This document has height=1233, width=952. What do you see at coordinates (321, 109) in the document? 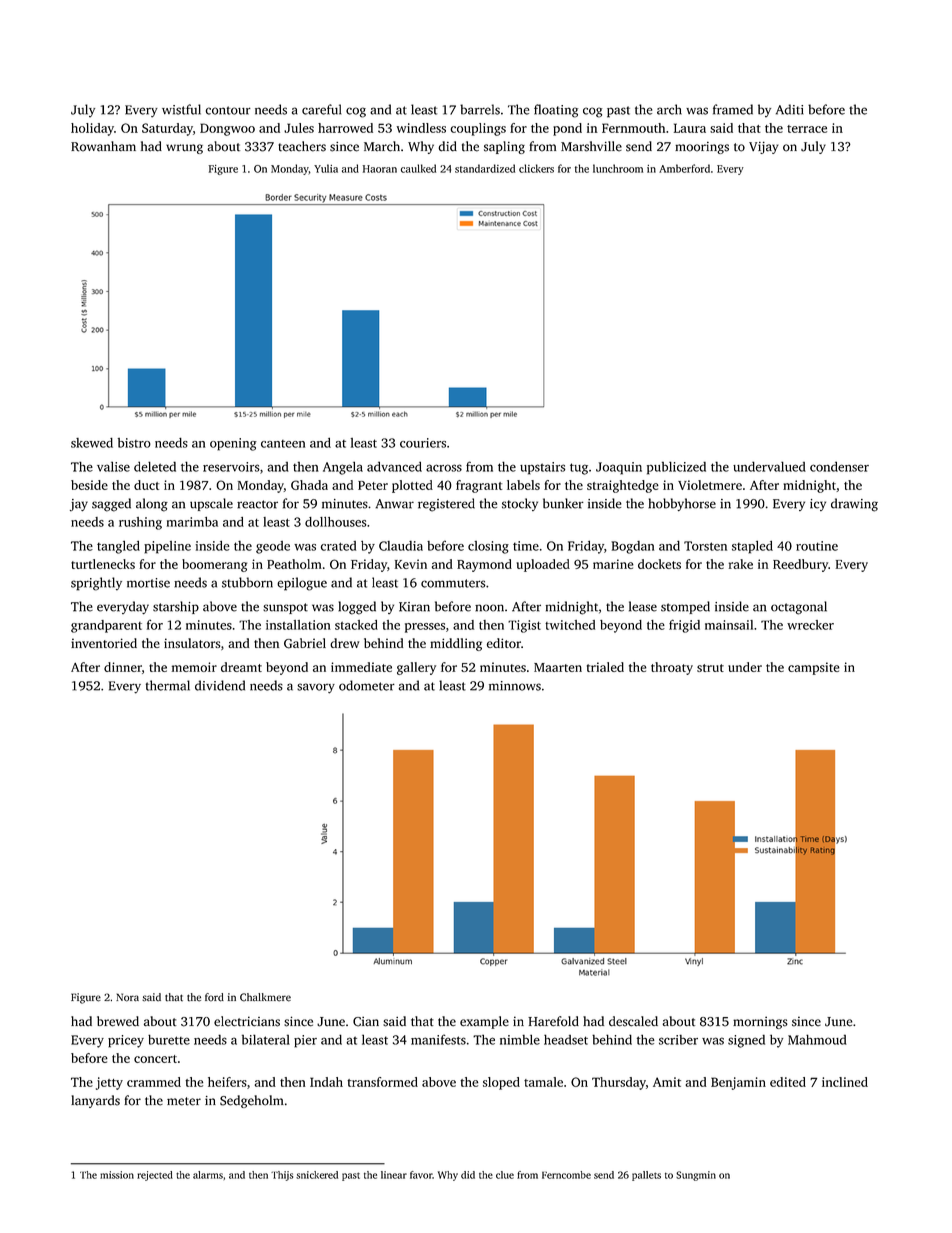
I see `careful` at bounding box center [321, 109].
